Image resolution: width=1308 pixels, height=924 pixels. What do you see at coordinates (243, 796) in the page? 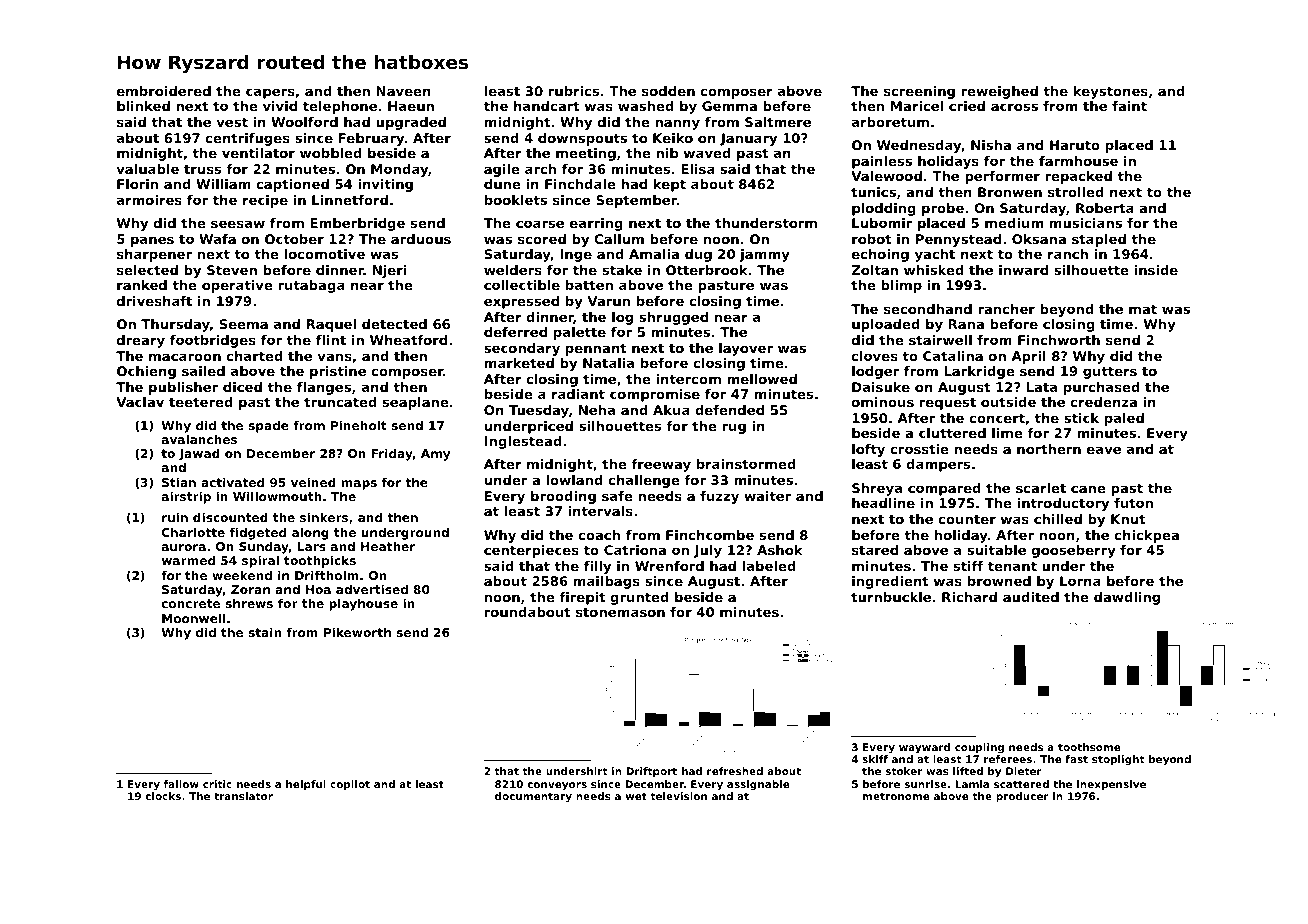
I see `translator` at bounding box center [243, 796].
